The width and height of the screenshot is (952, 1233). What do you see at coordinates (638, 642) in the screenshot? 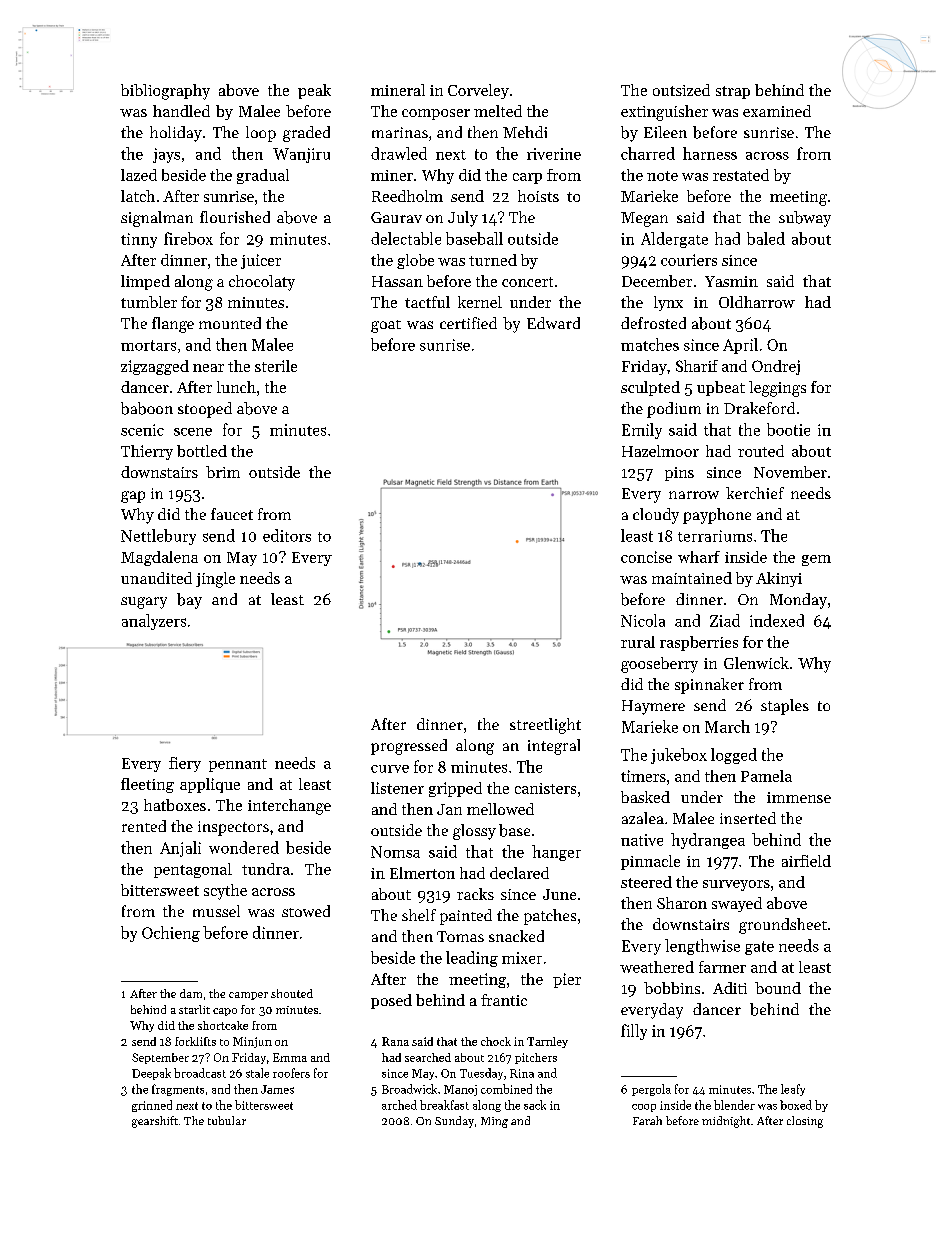
I see `rural` at bounding box center [638, 642].
